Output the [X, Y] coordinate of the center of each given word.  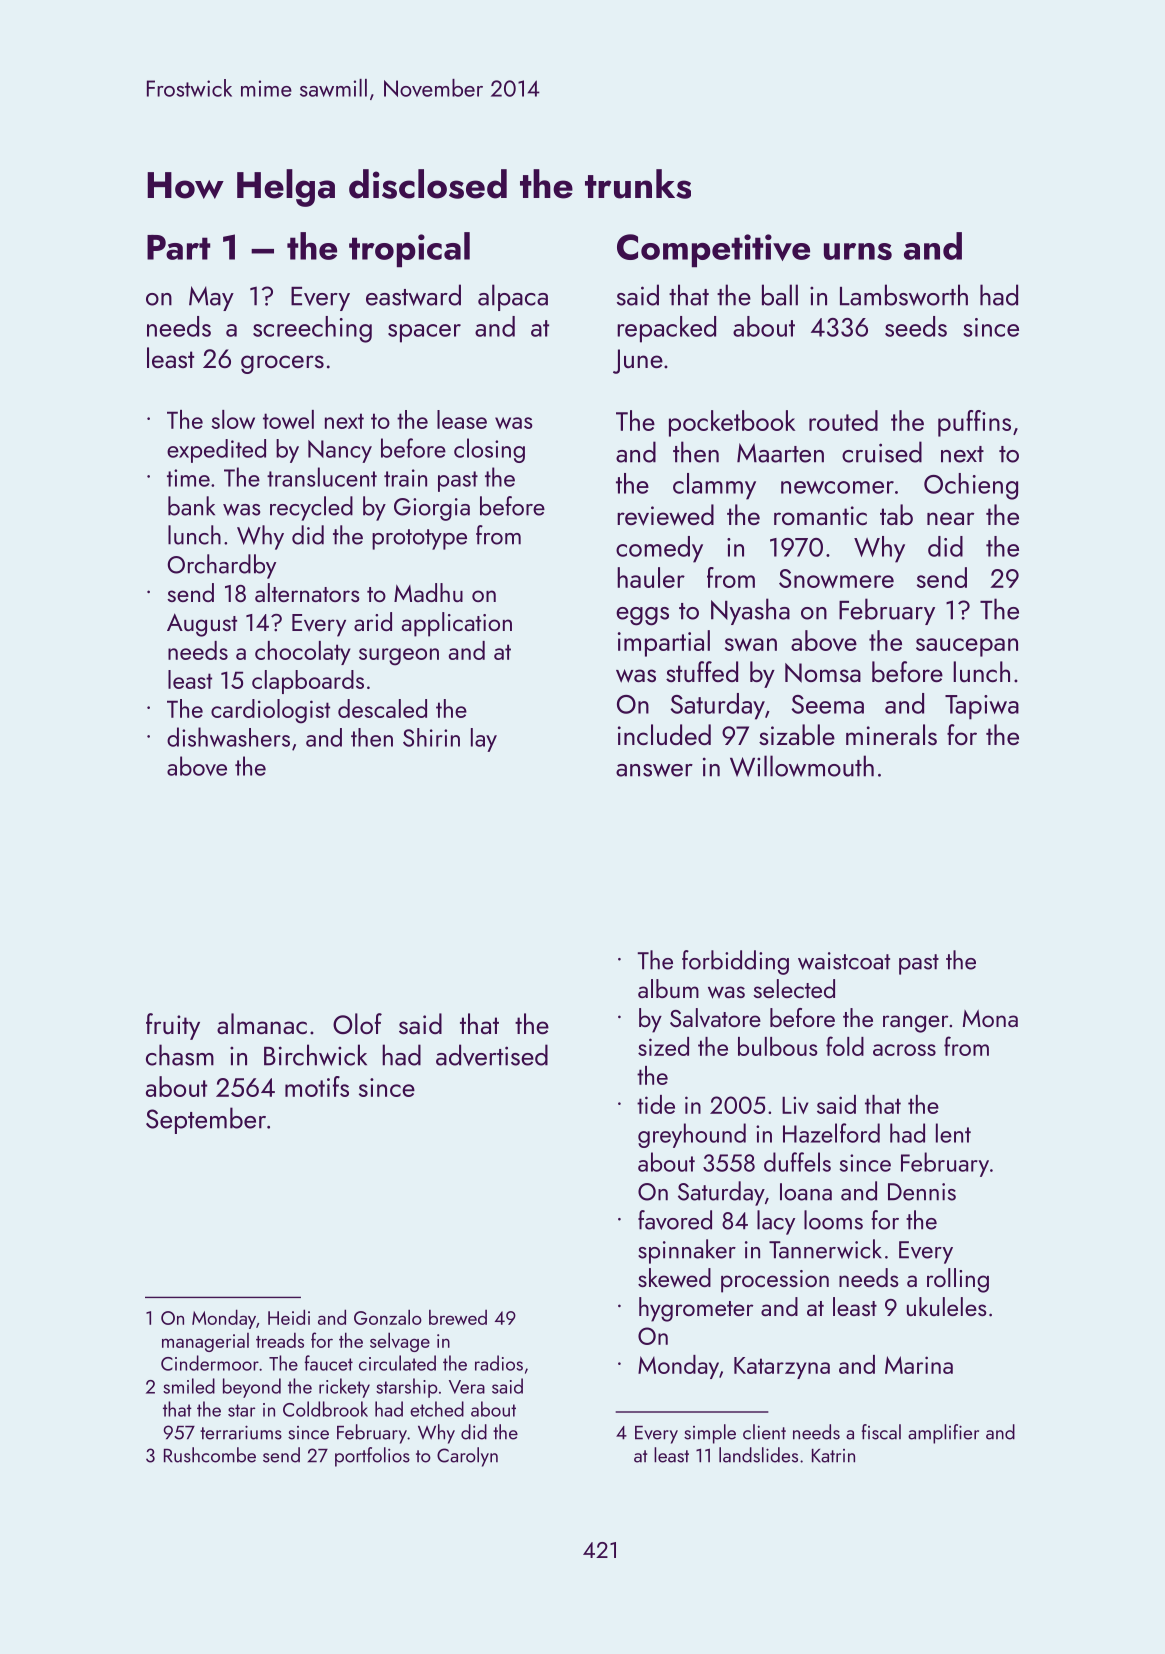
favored [675, 1220]
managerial [205, 1342]
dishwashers [228, 737]
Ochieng [971, 486]
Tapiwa [982, 707]
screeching [312, 329]
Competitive [713, 250]
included [664, 734]
